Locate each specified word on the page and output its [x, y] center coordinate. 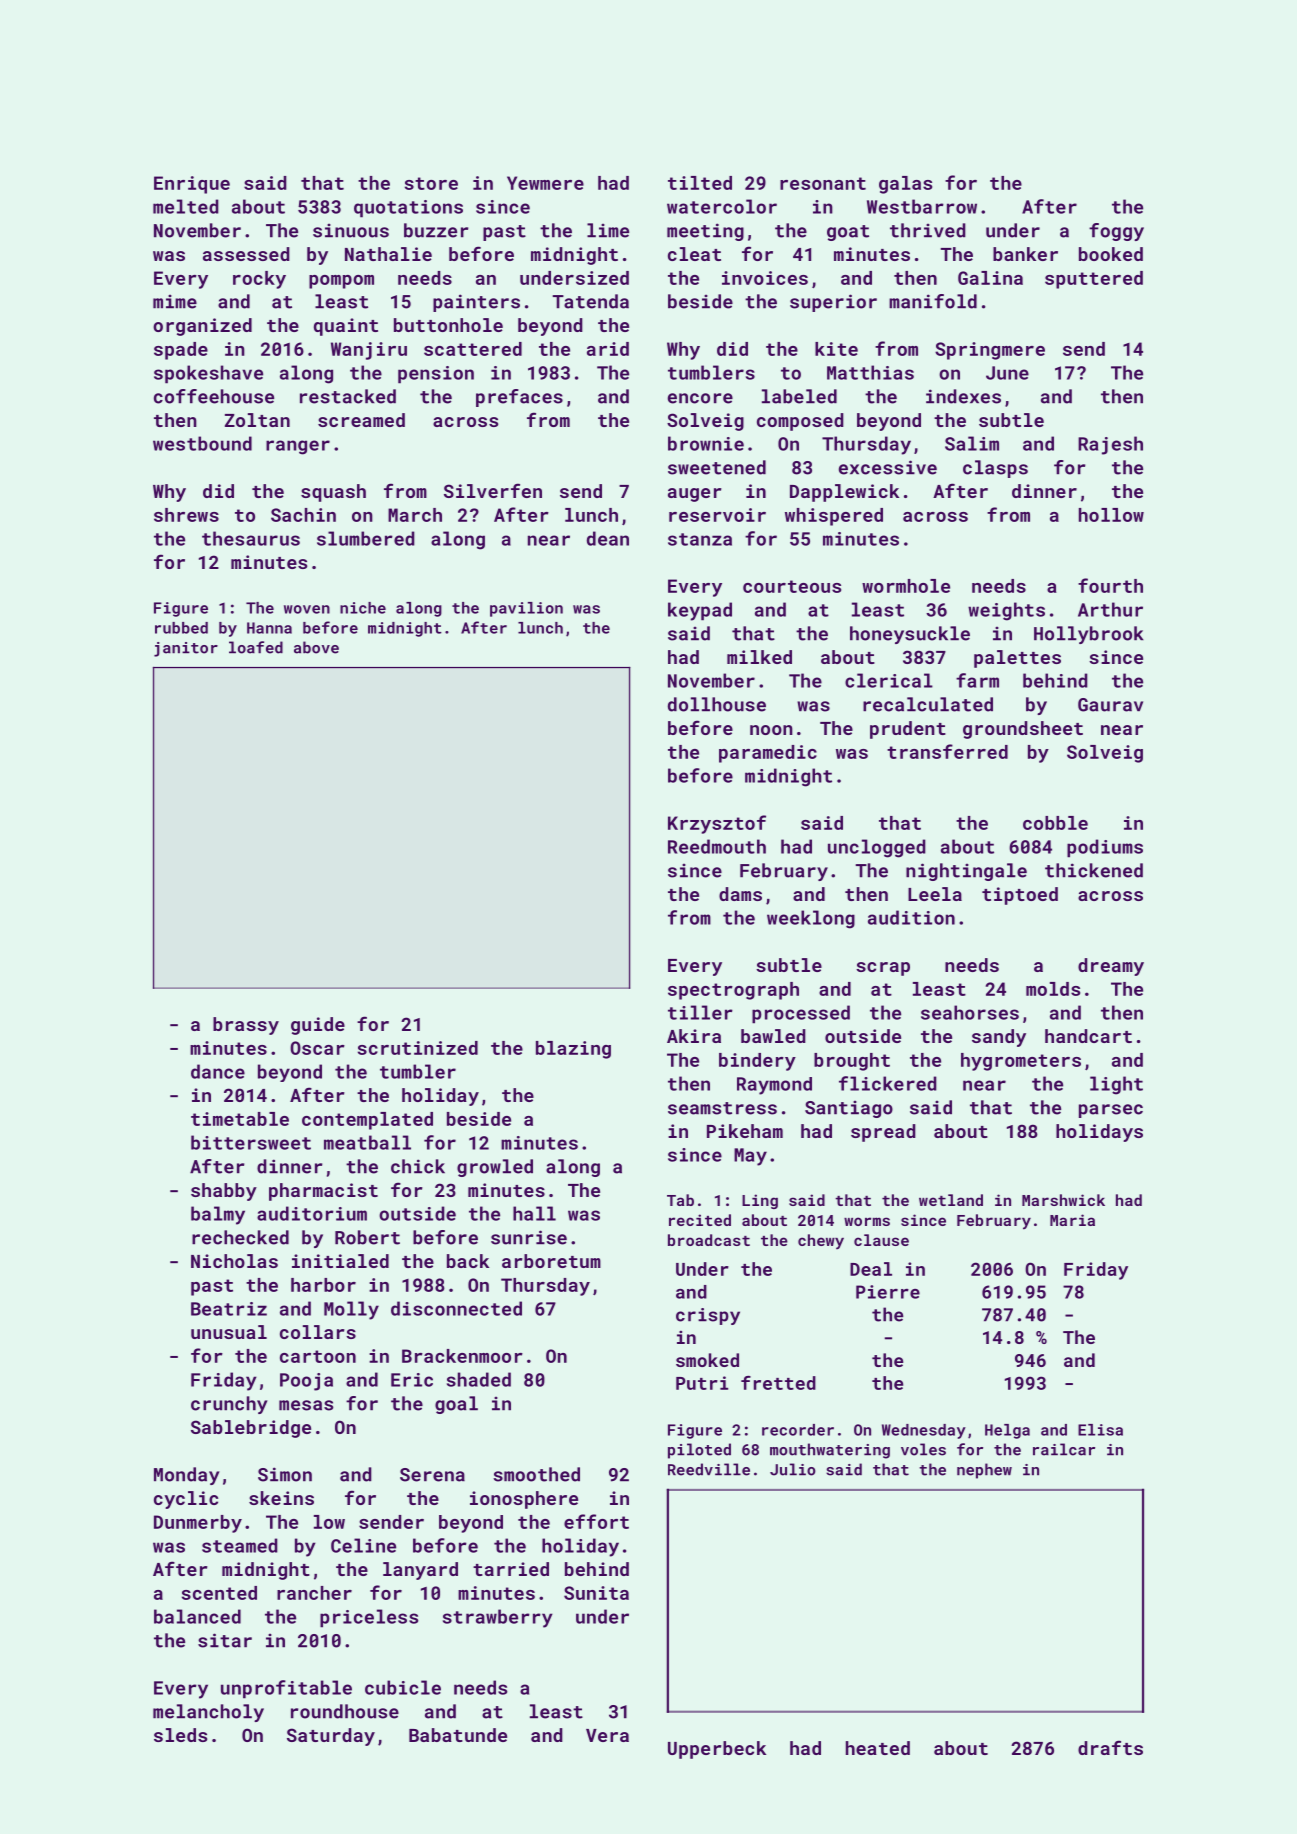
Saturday [331, 1737]
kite [836, 349]
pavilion [526, 609]
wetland [951, 1200]
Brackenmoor [462, 1356]
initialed [340, 1261]
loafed [256, 647]
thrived [928, 230]
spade [181, 351]
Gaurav [1110, 705]
